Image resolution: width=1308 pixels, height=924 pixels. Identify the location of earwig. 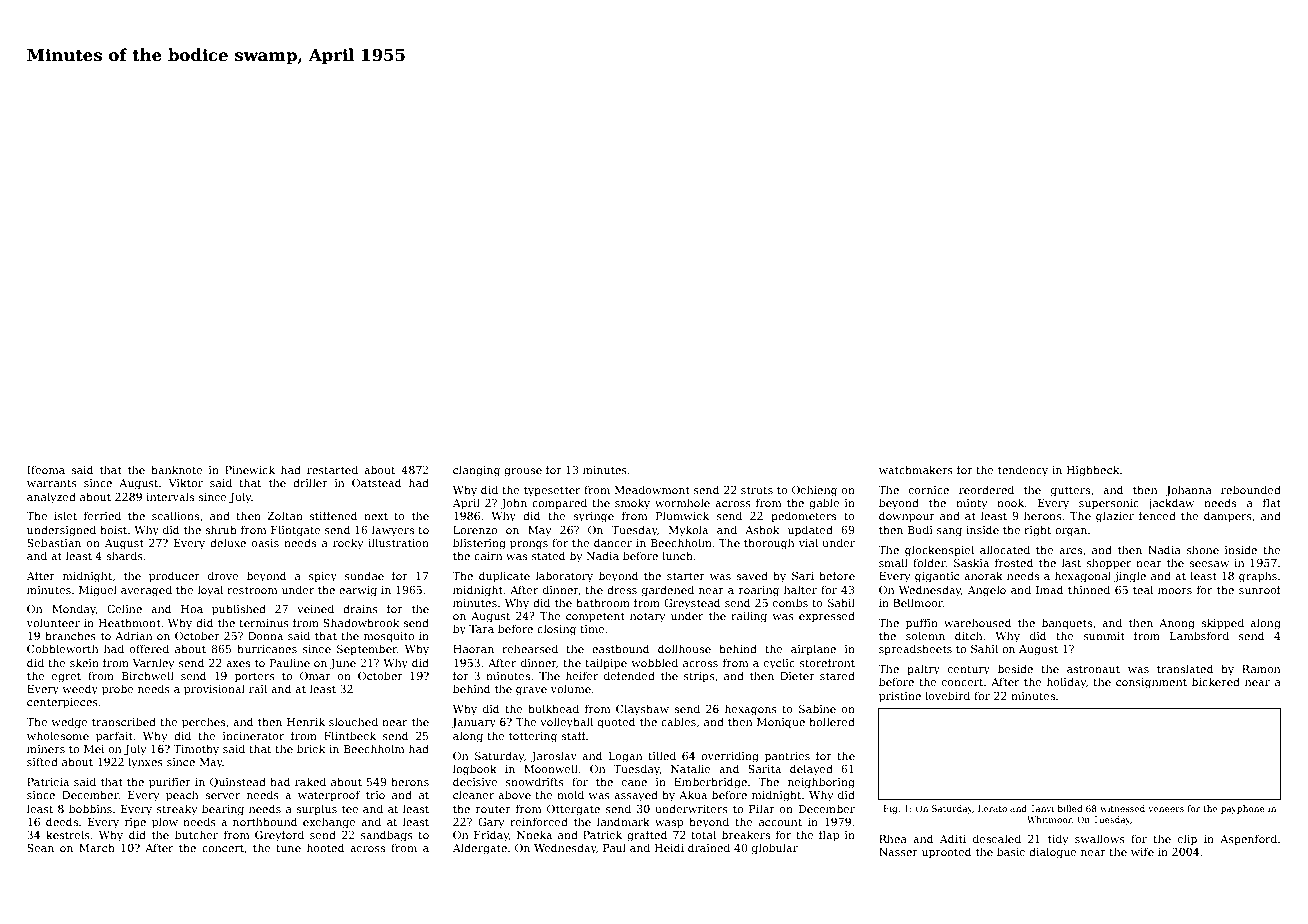
(358, 591).
